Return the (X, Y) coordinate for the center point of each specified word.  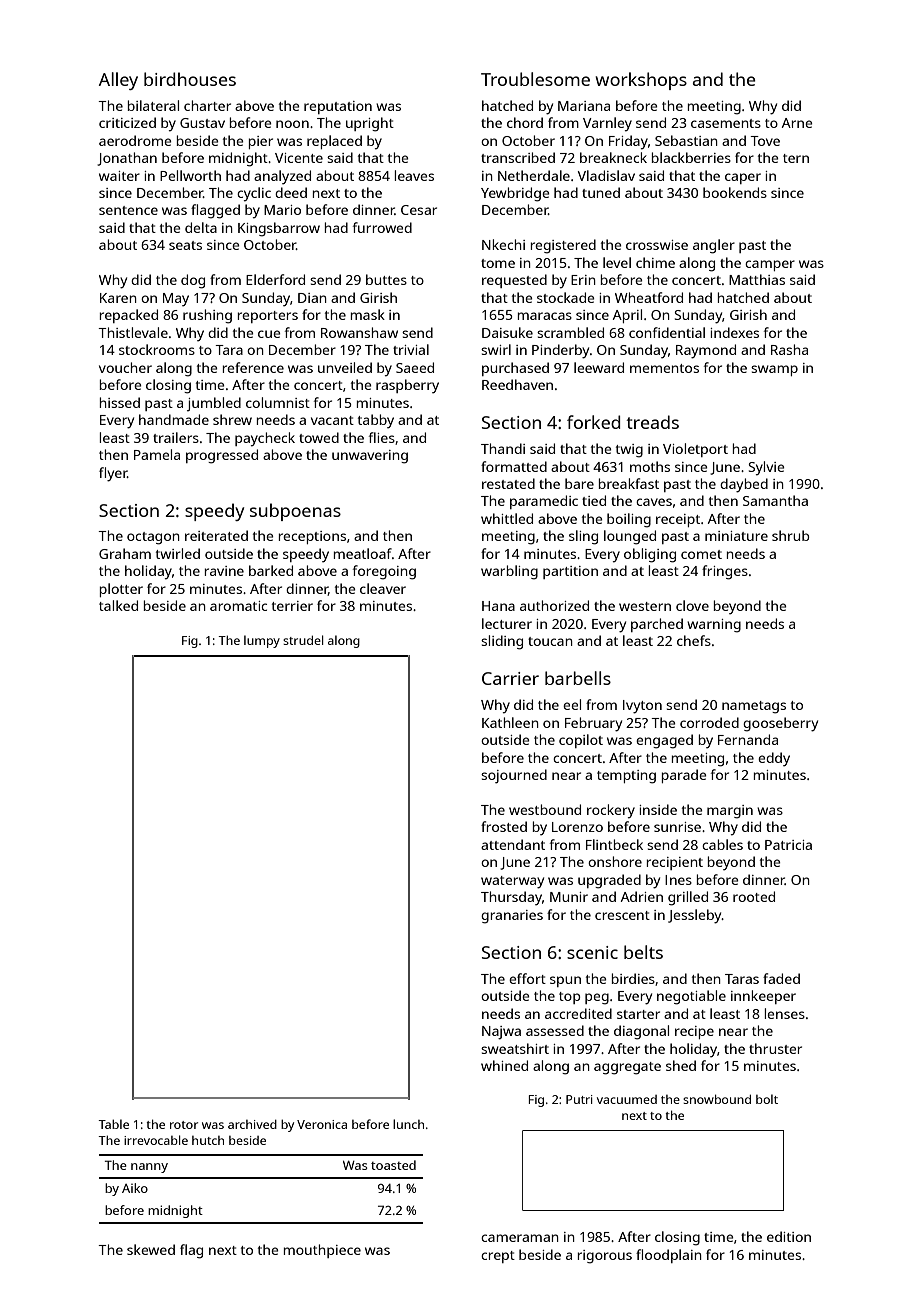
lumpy (262, 641)
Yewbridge (515, 194)
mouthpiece (322, 1251)
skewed (151, 1249)
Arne (797, 123)
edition (789, 1236)
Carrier (510, 678)
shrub (790, 535)
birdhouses (190, 79)
